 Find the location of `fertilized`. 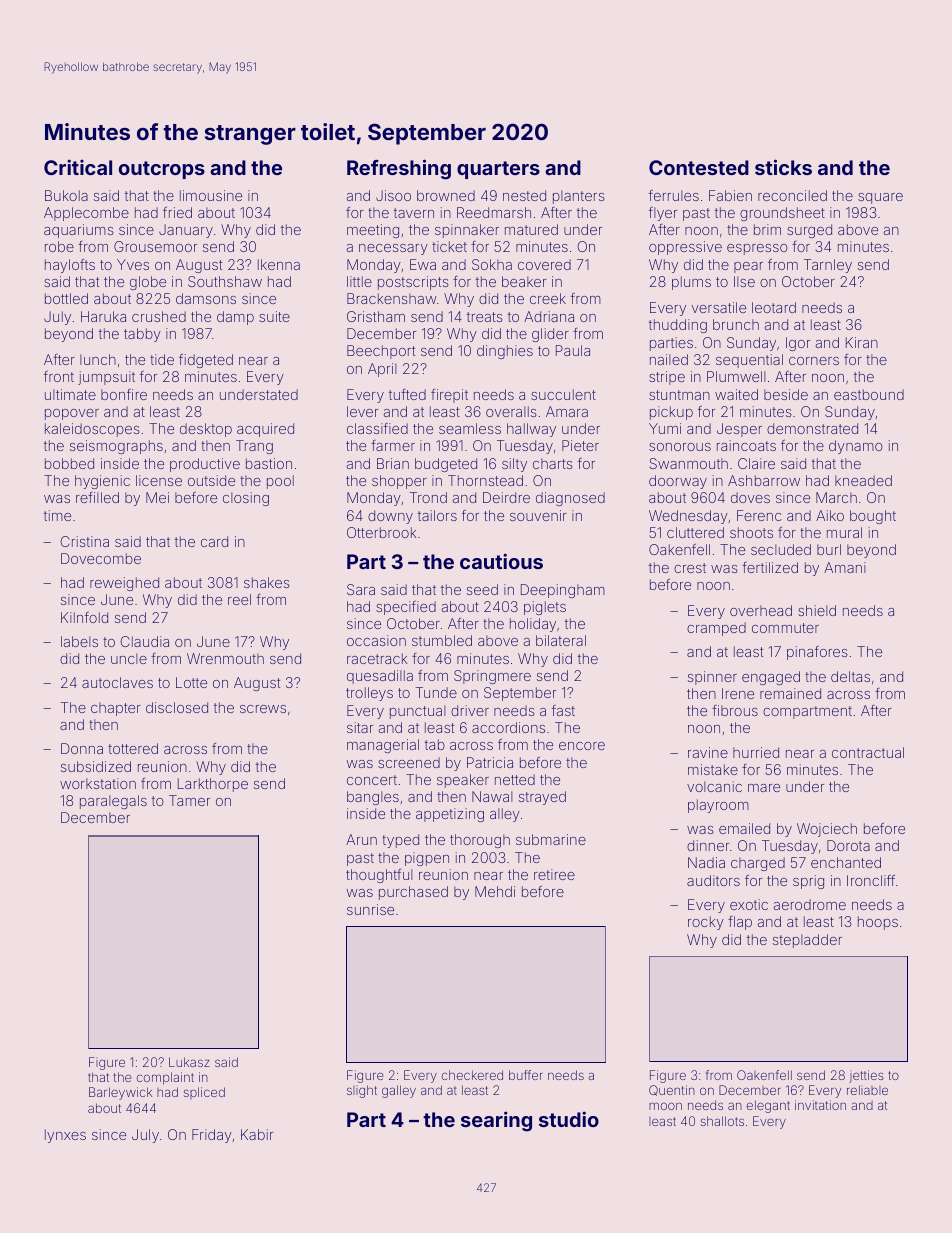

fertilized is located at coordinates (770, 567).
